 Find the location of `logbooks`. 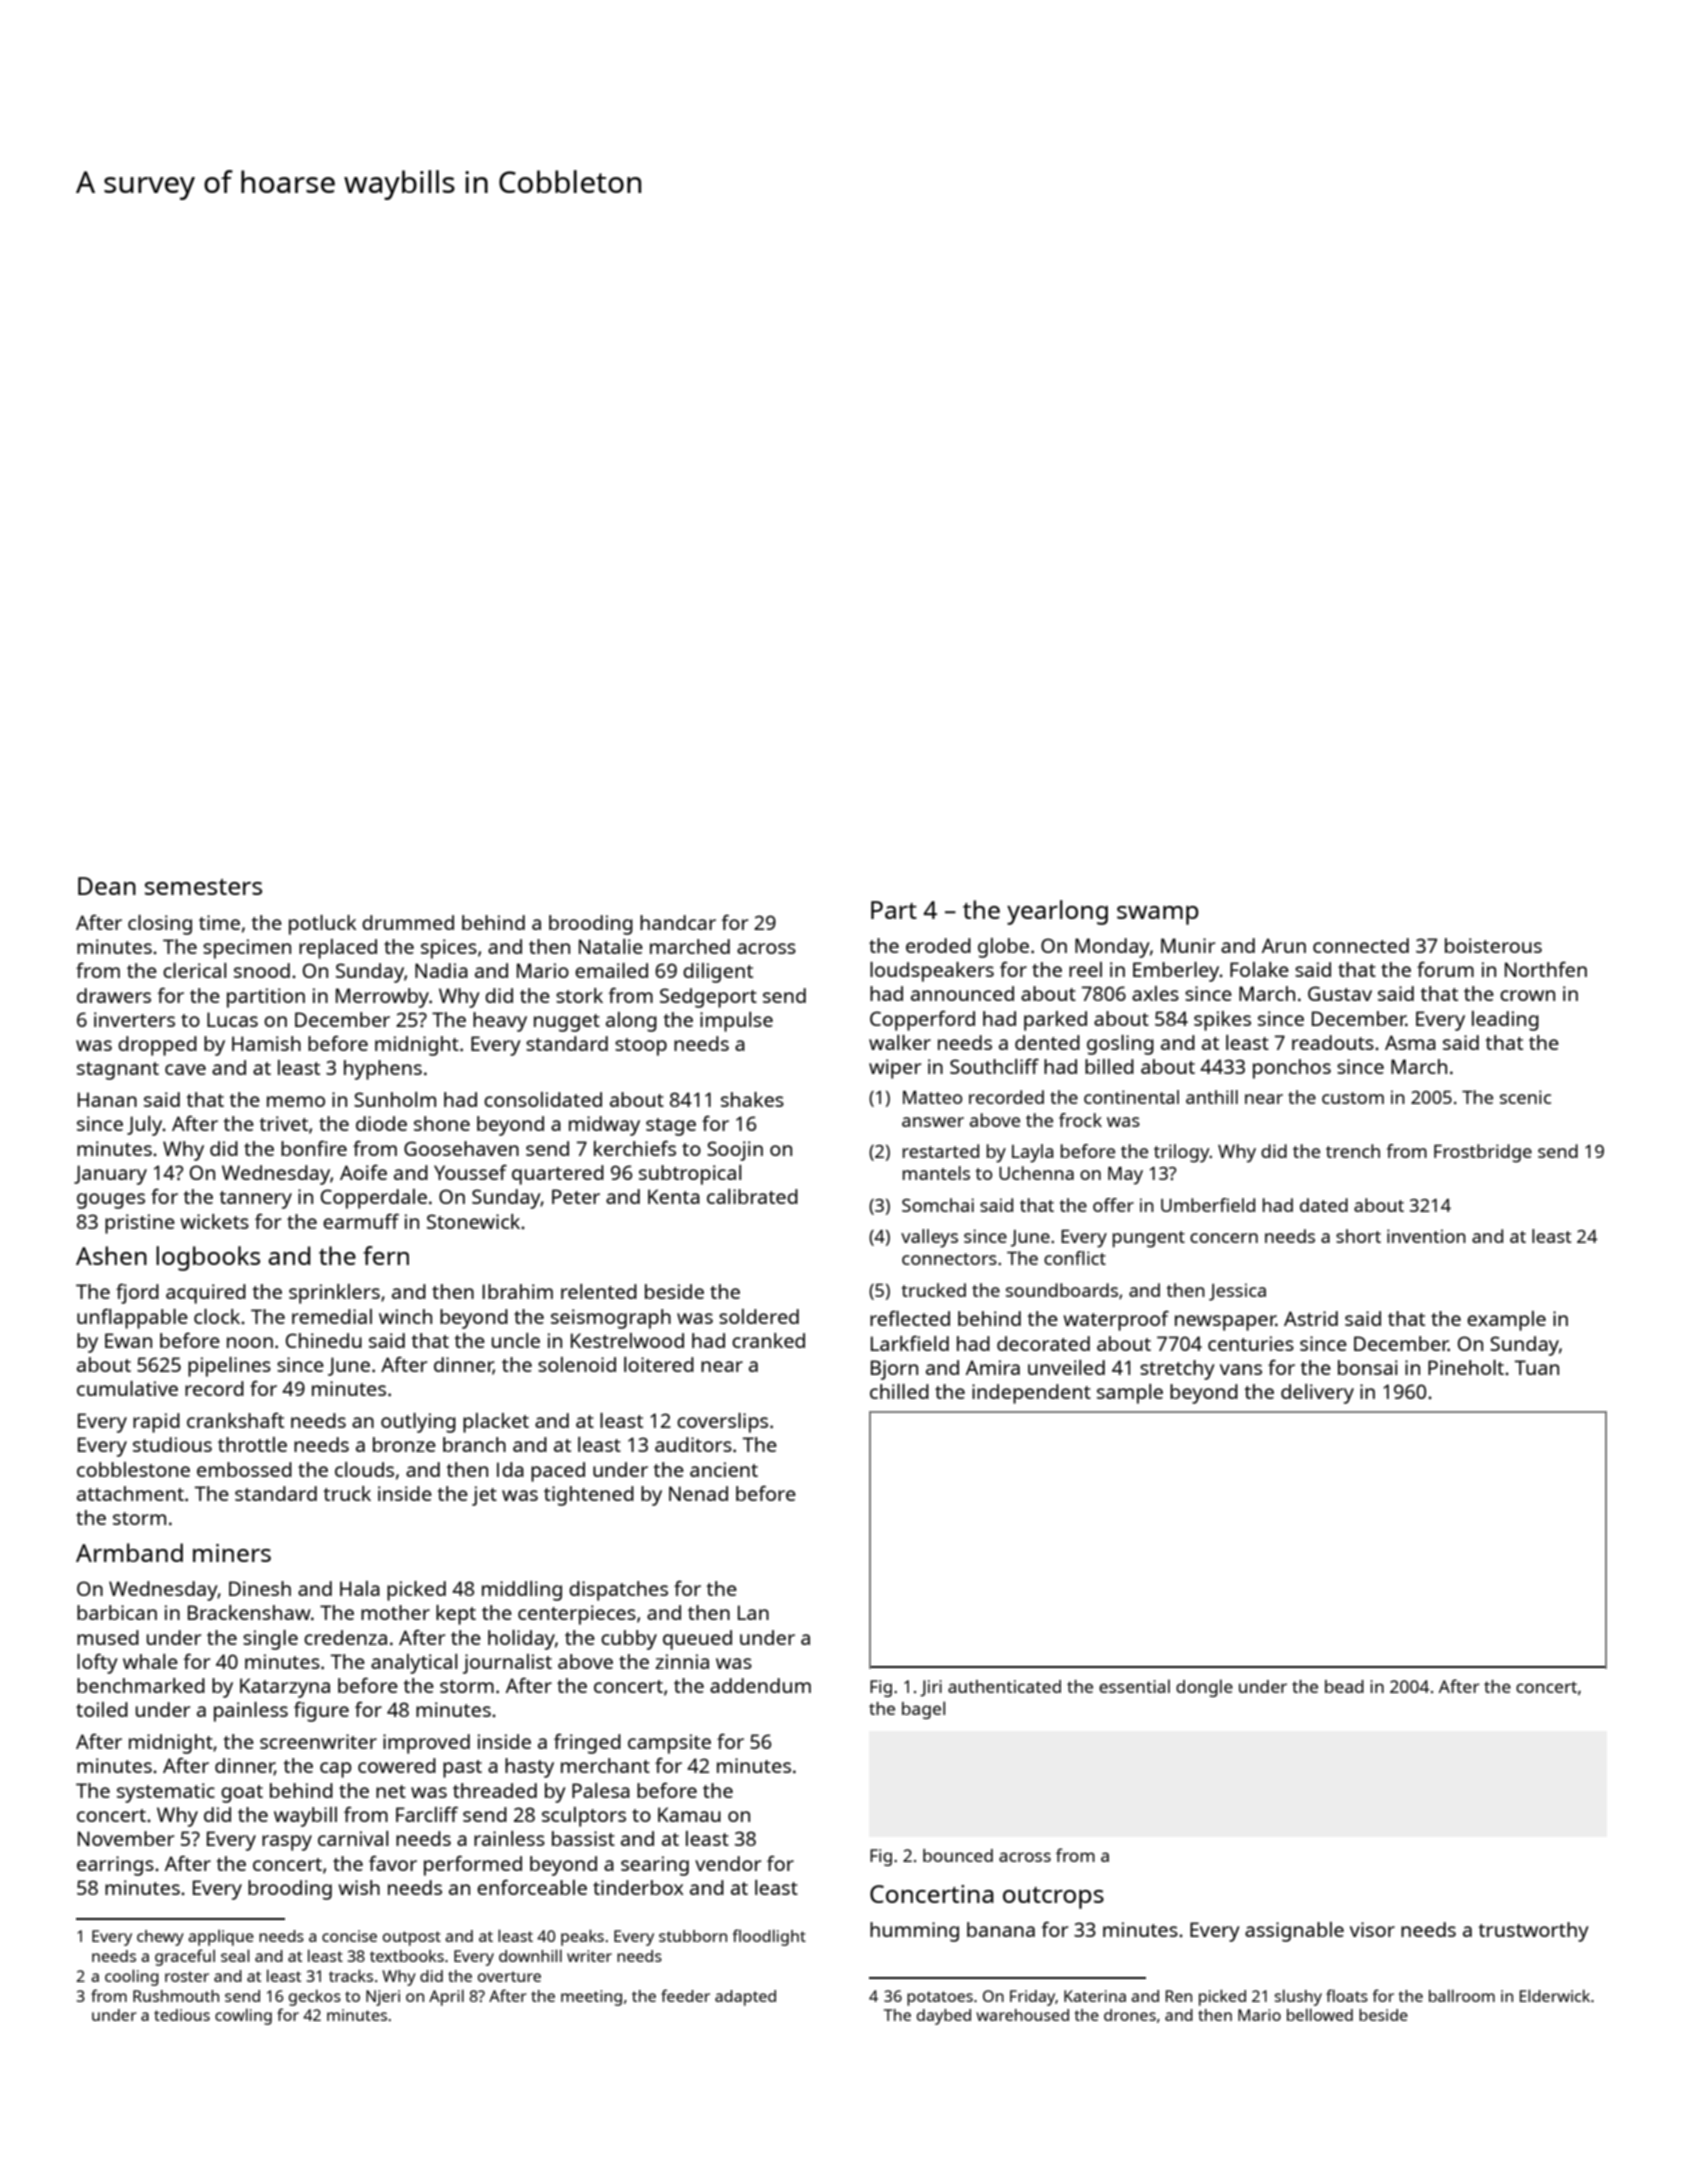

logbooks is located at coordinates (208, 1258).
